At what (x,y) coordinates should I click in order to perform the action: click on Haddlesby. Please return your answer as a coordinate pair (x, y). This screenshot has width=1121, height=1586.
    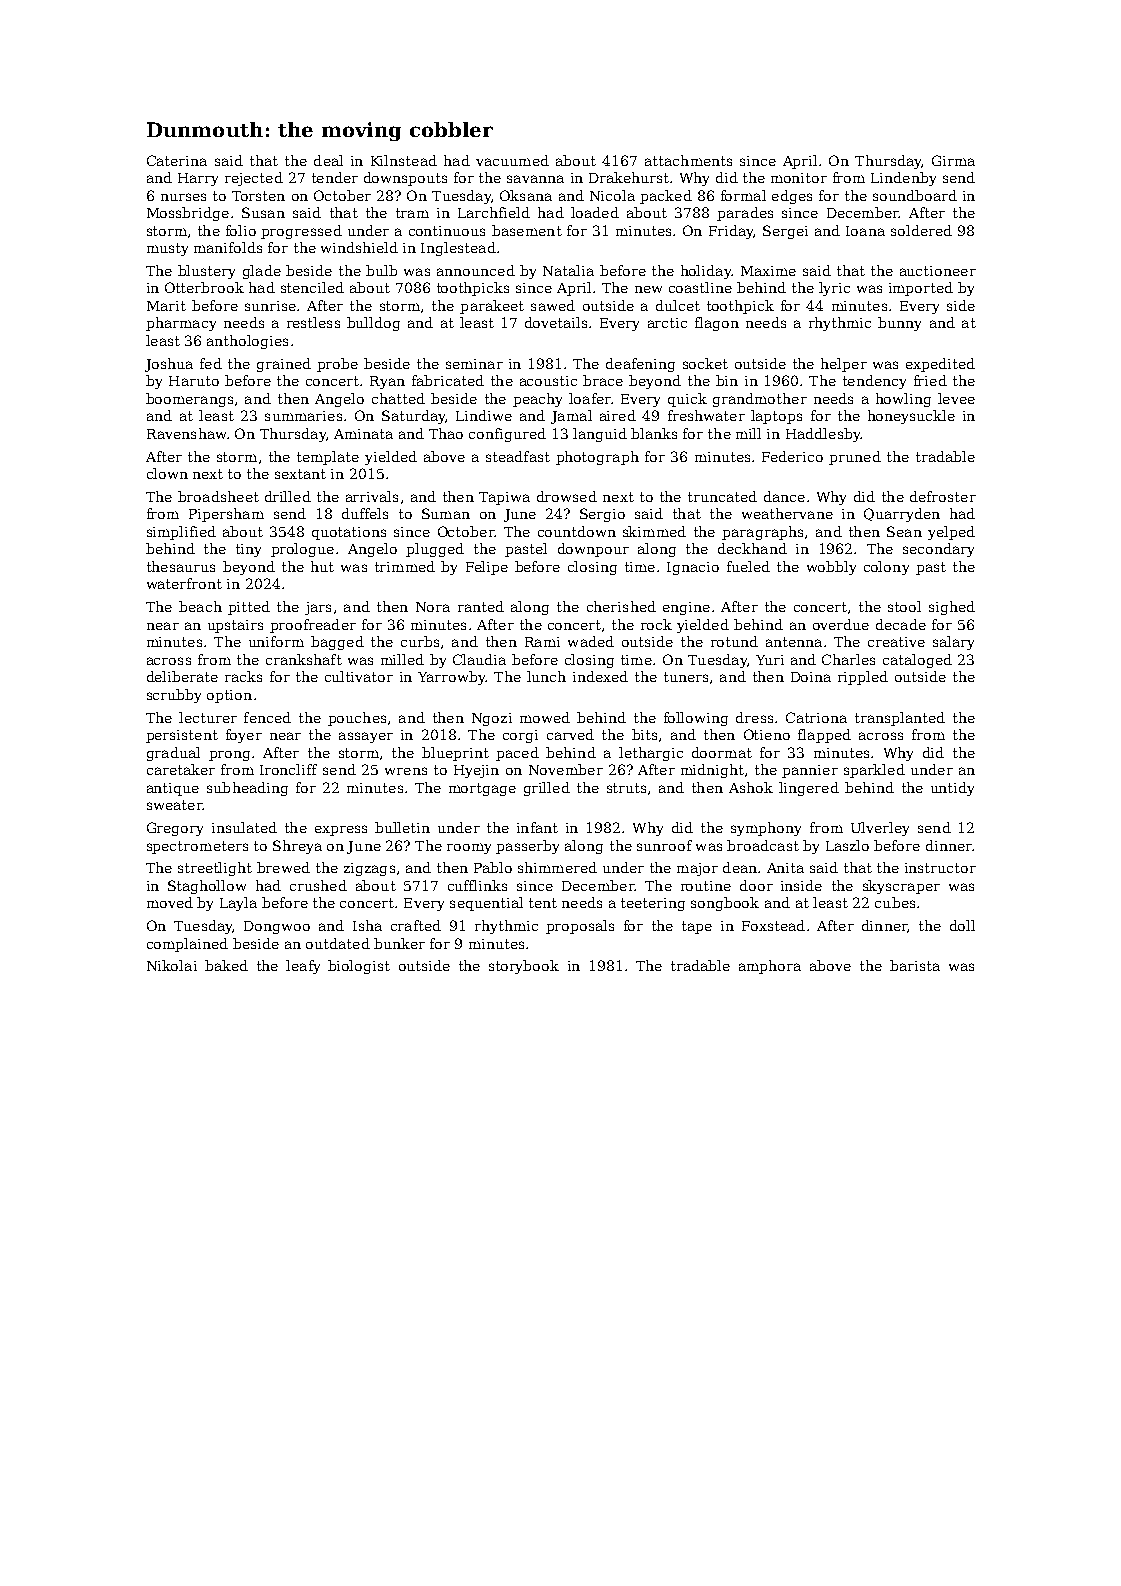
    Looking at the image, I should click on (823, 435).
